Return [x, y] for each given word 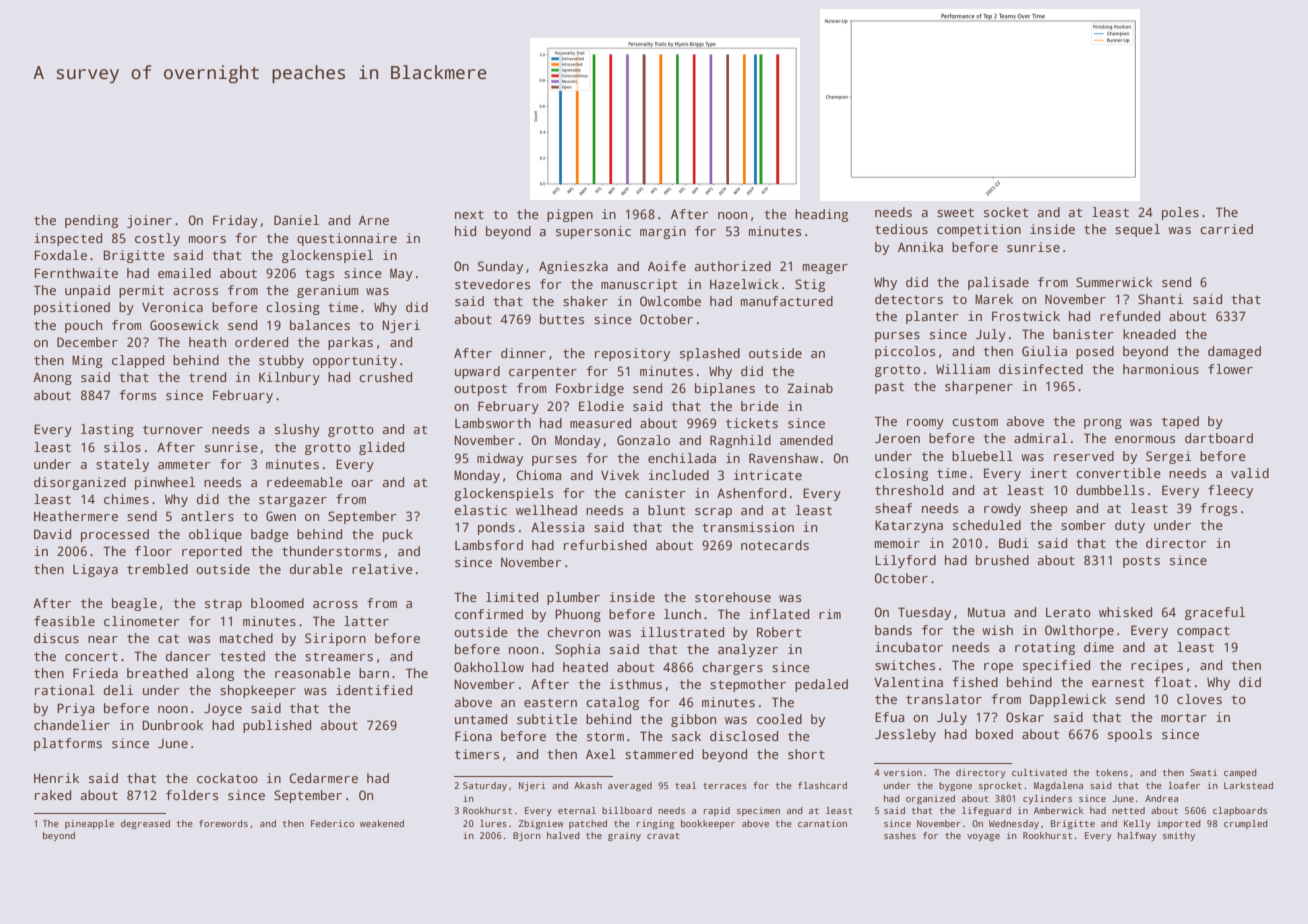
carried [1226, 229]
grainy [624, 836]
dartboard [1219, 438]
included [679, 475]
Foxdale [61, 255]
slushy [297, 430]
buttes [562, 319]
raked [53, 795]
